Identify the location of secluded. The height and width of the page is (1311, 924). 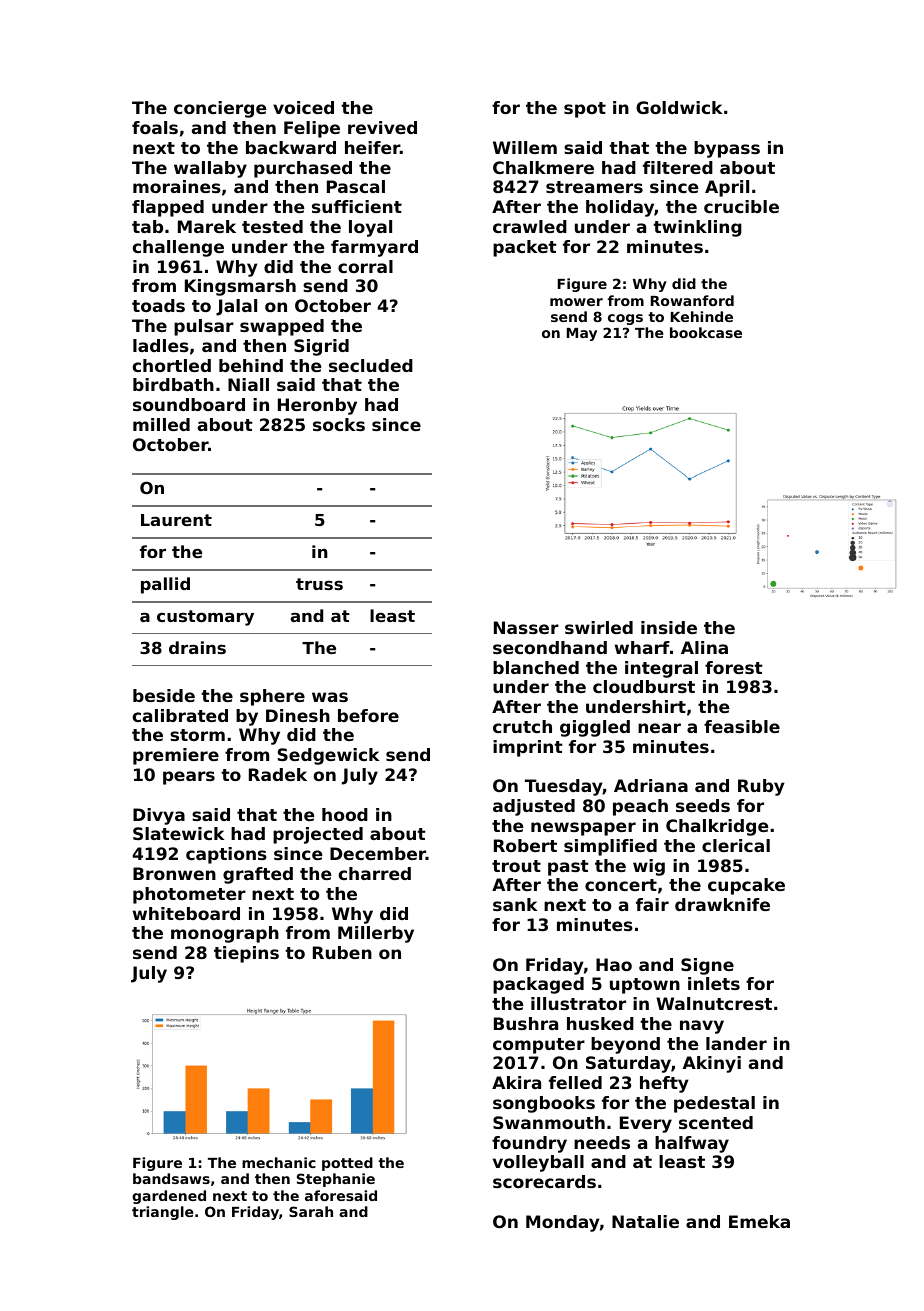
(371, 365).
